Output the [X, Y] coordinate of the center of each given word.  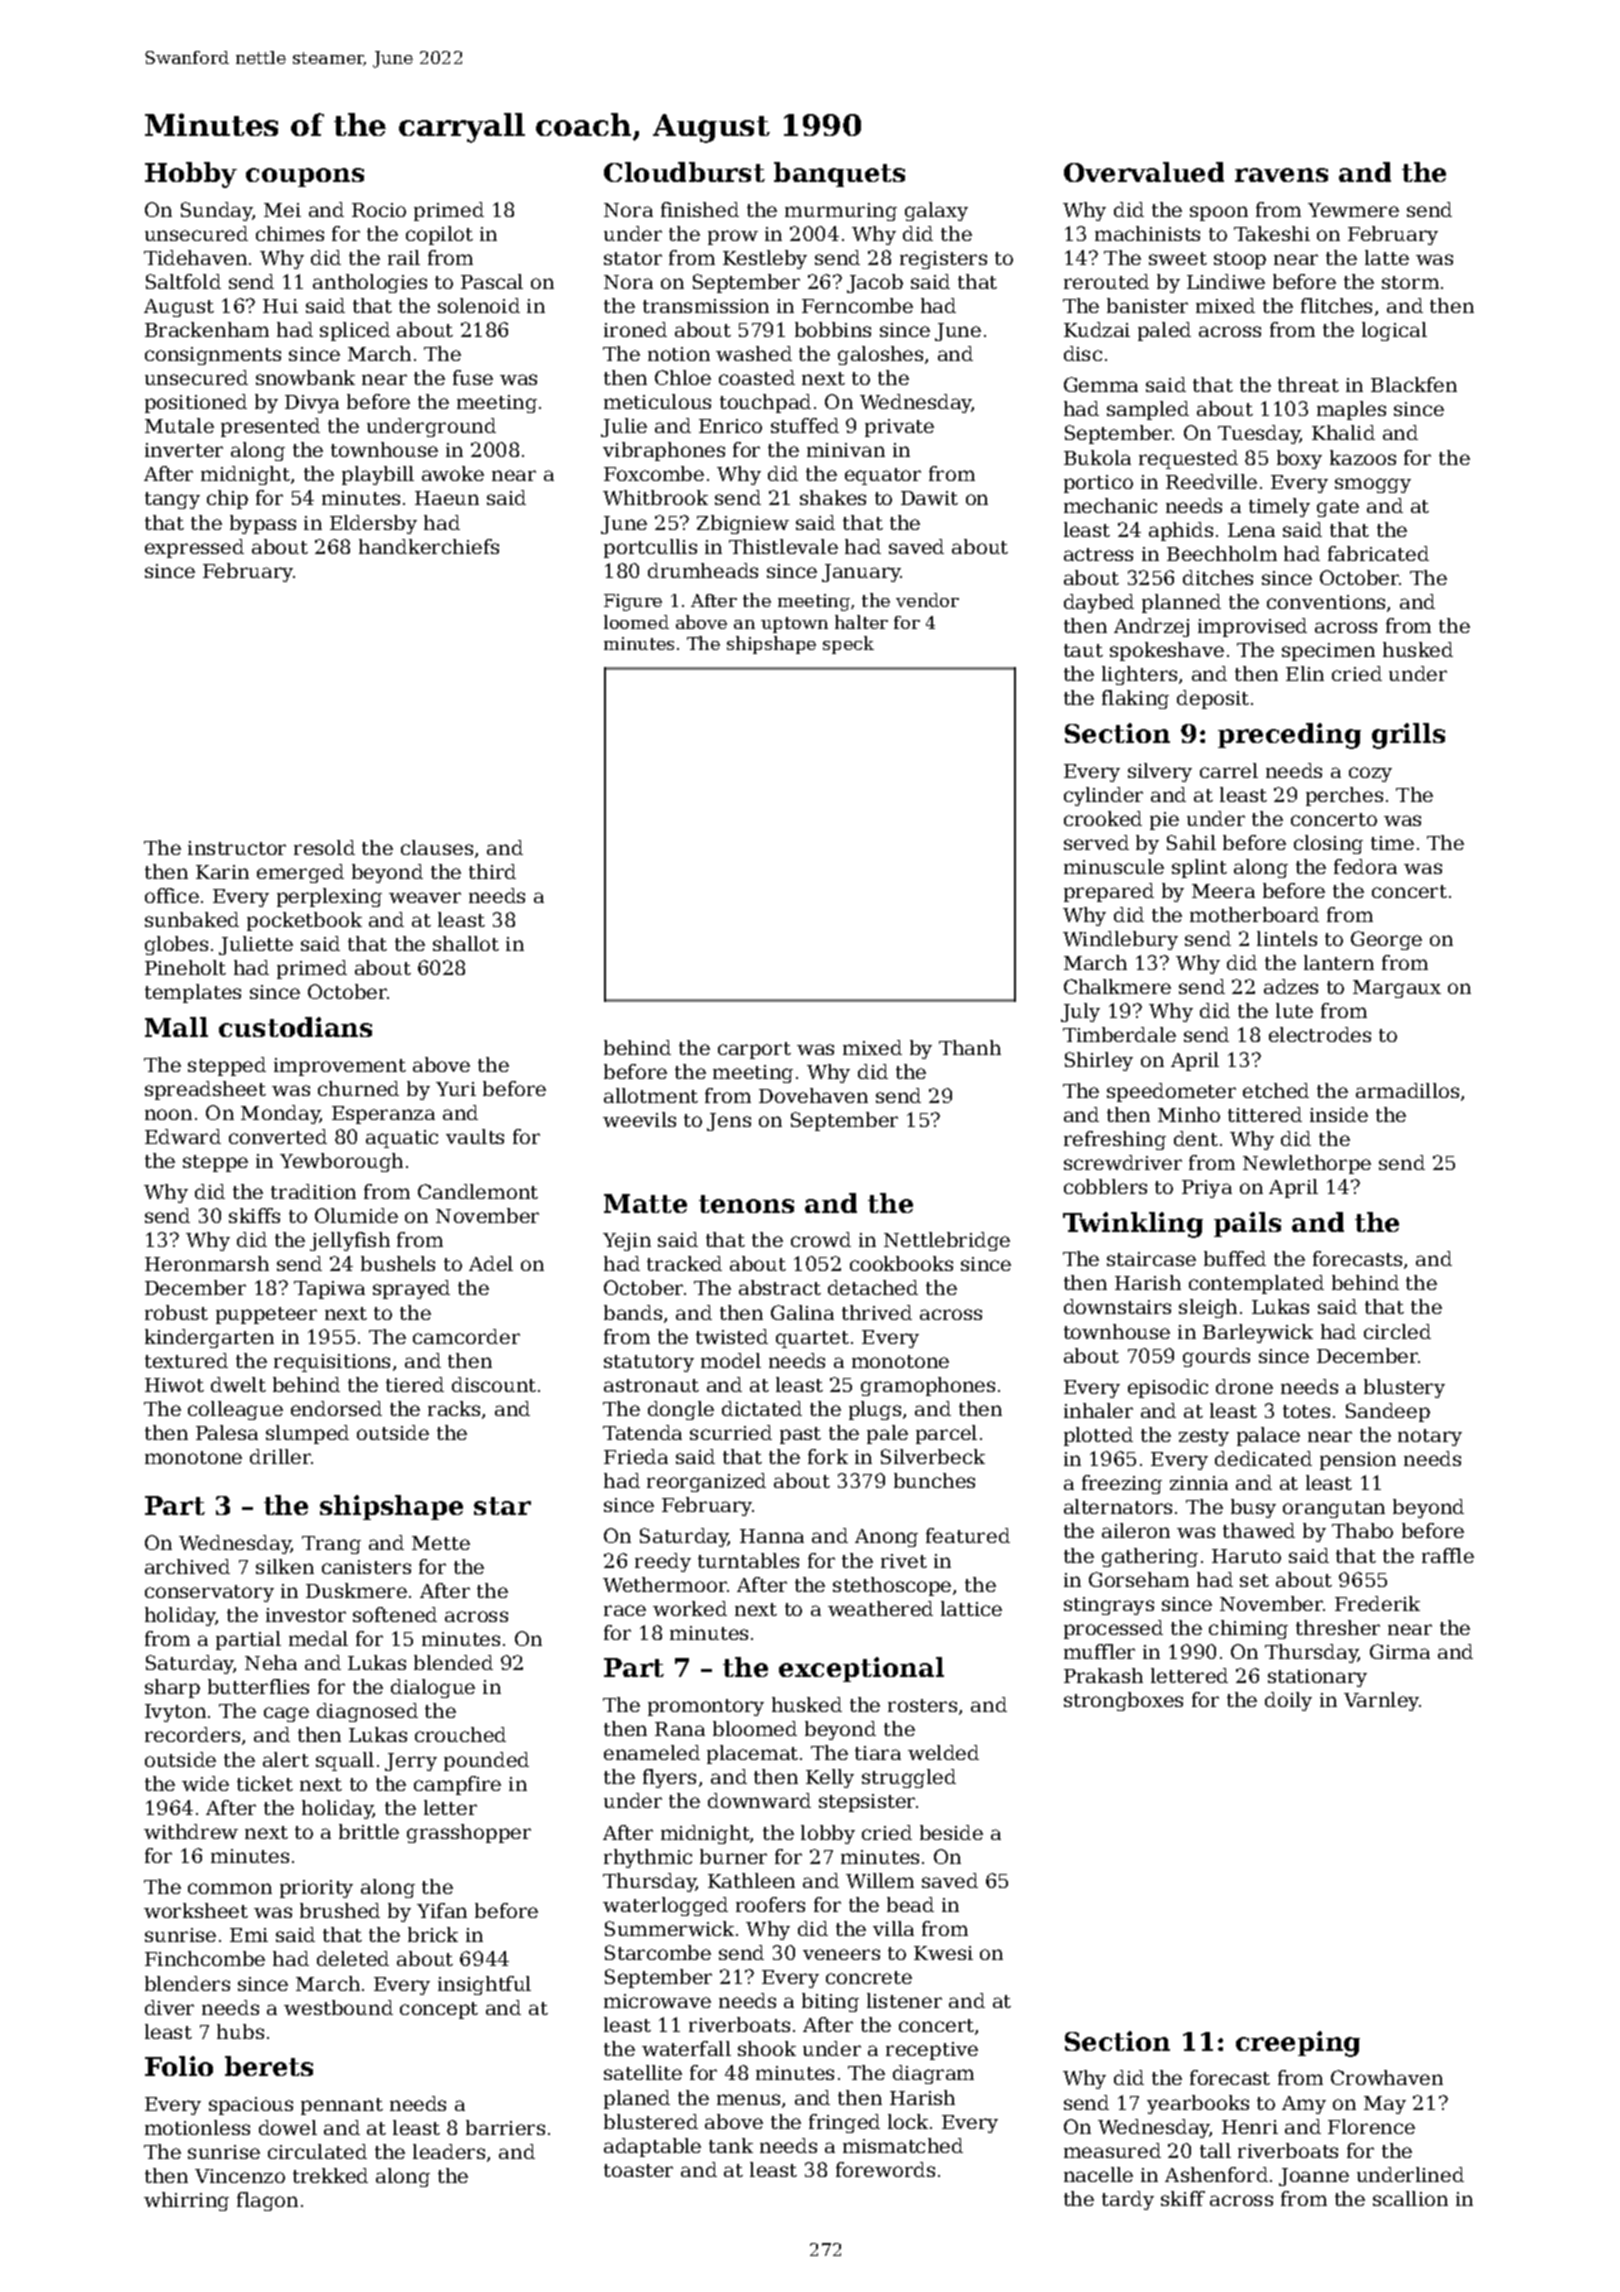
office [172, 895]
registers [943, 260]
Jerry [411, 1762]
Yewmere [1353, 210]
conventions [1326, 602]
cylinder [1103, 796]
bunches [934, 1480]
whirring [186, 2201]
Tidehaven [195, 257]
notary [1430, 1437]
